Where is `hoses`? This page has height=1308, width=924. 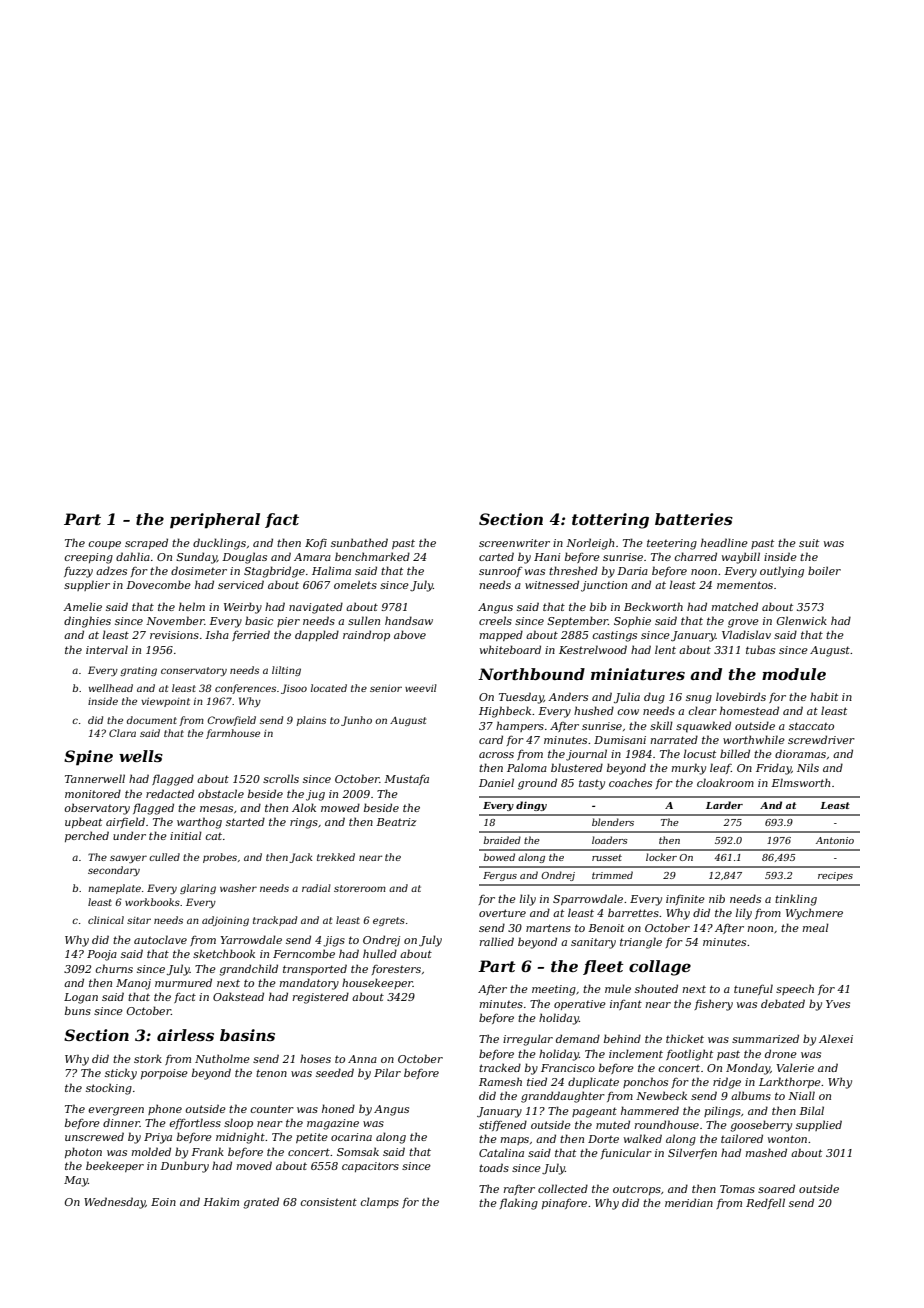
hoses is located at coordinates (315, 1058).
